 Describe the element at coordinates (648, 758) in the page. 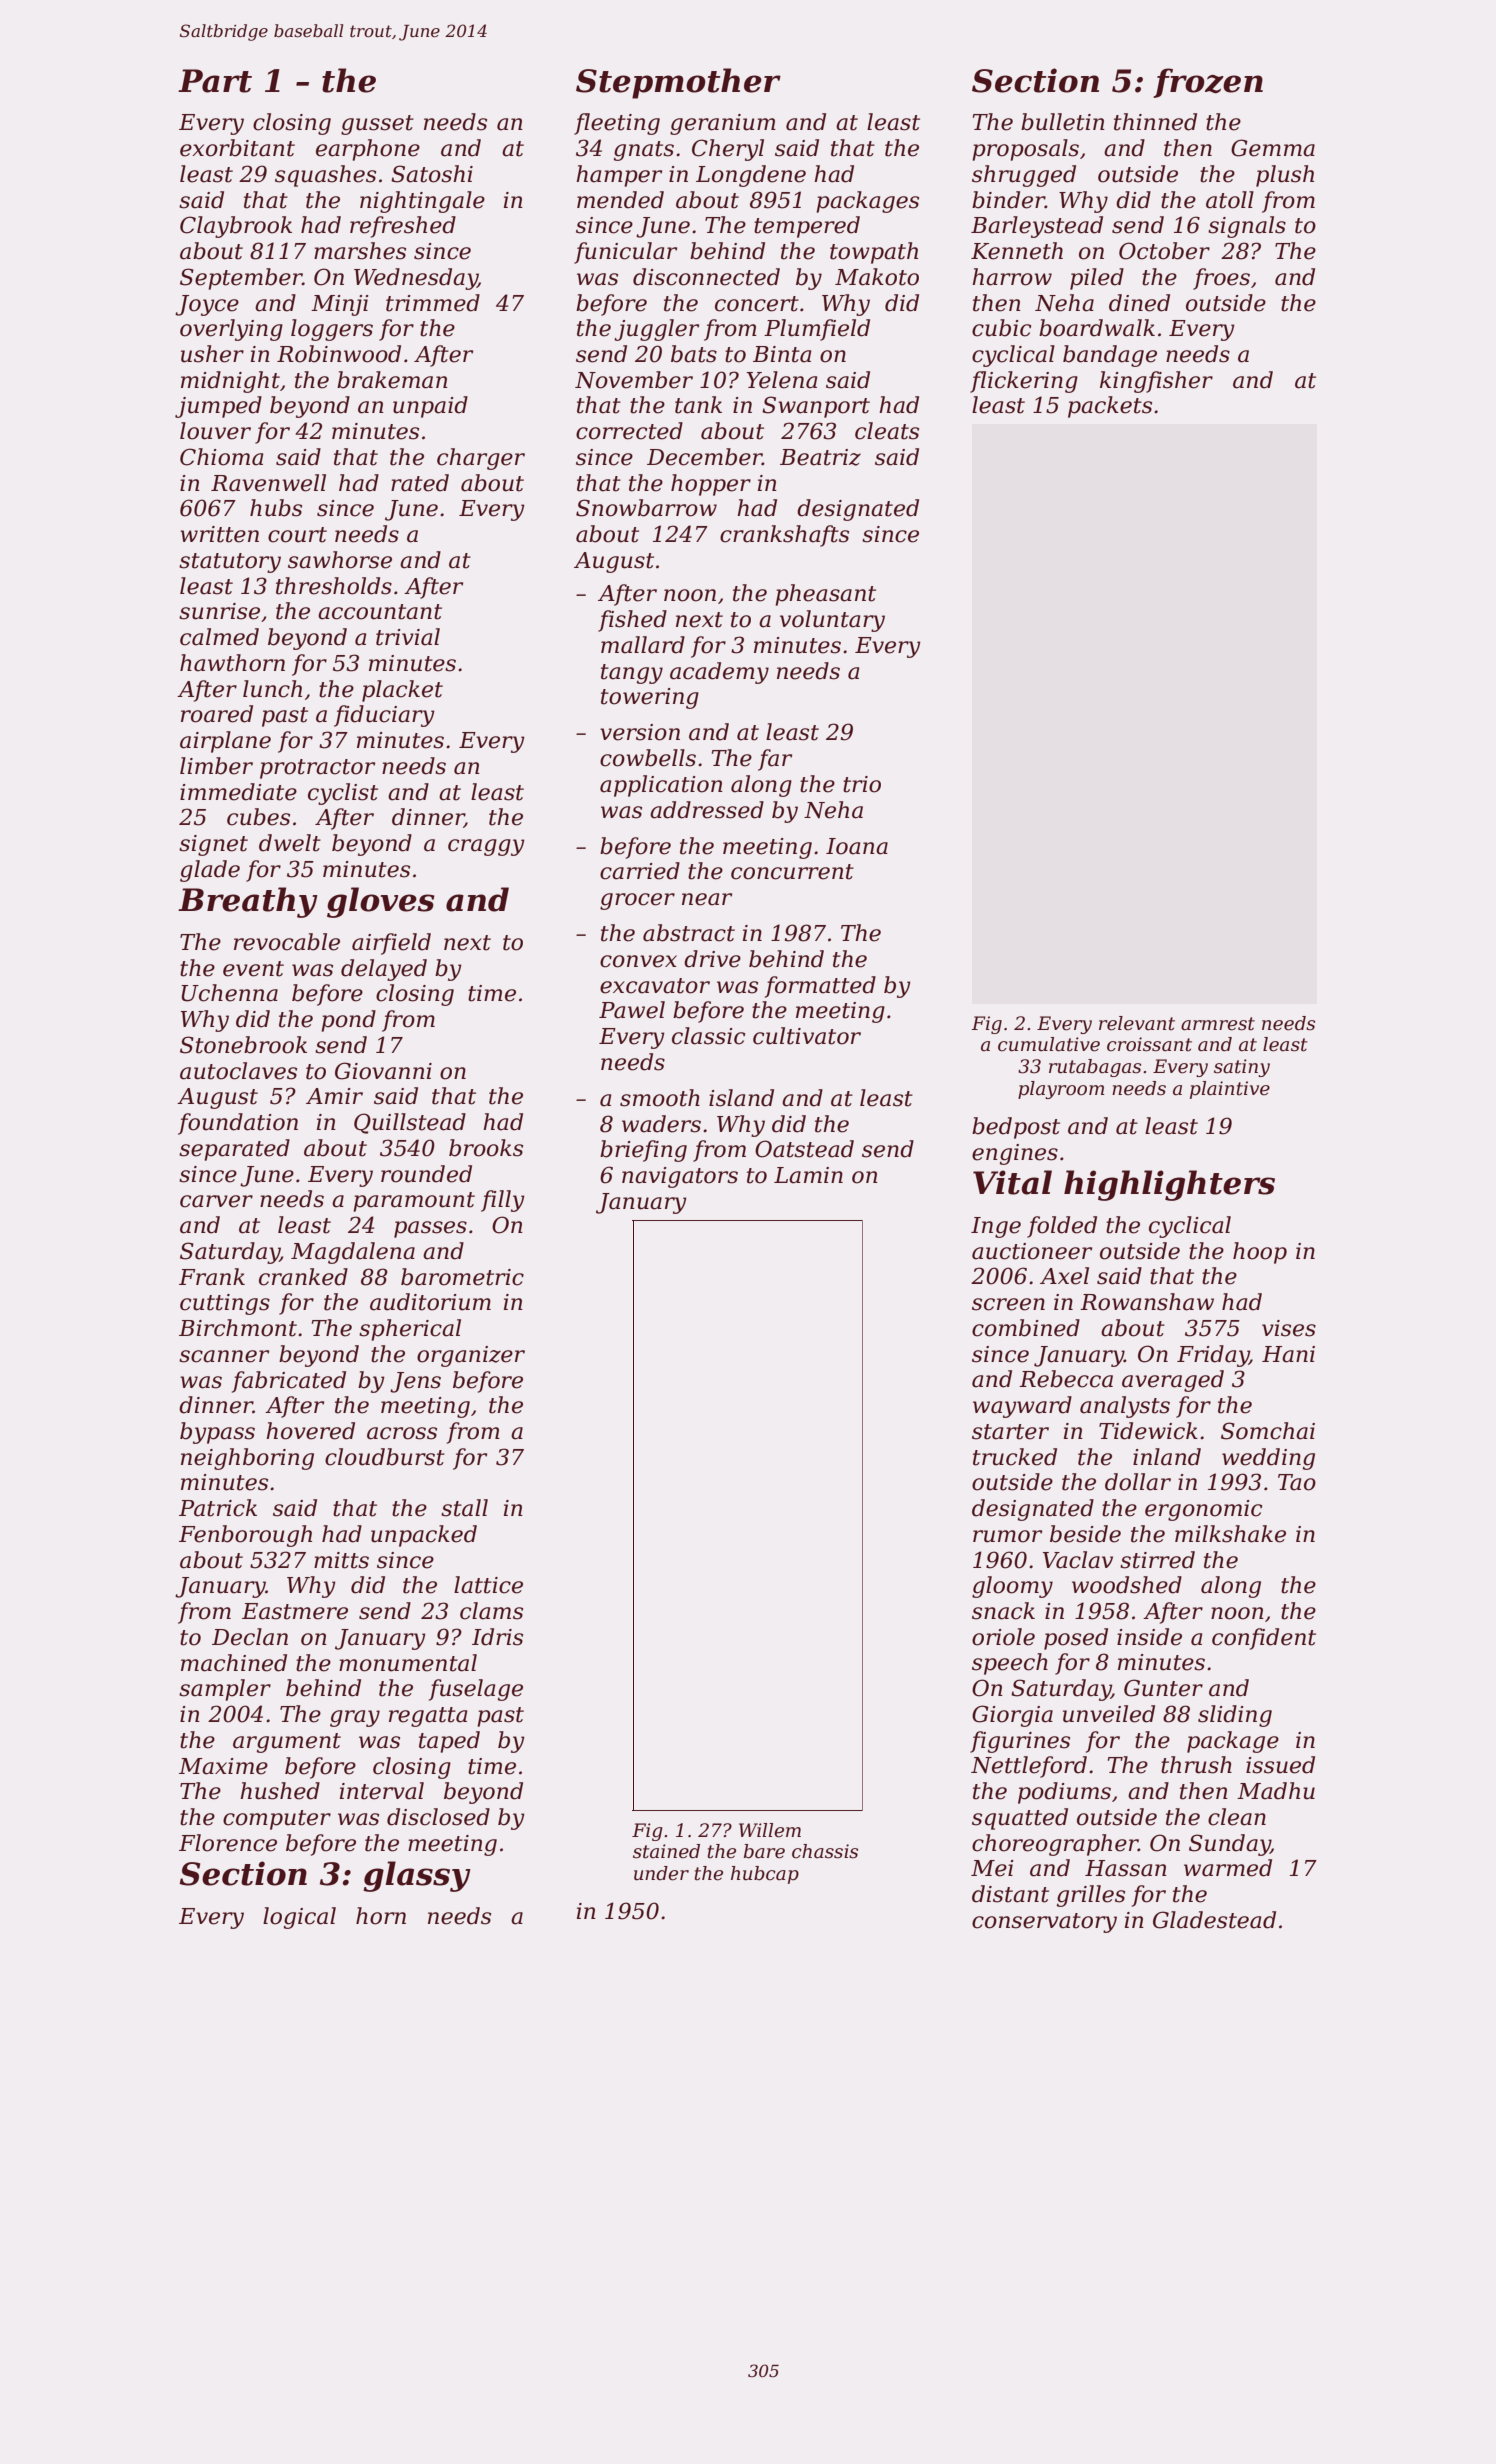

I see `cowbells` at that location.
